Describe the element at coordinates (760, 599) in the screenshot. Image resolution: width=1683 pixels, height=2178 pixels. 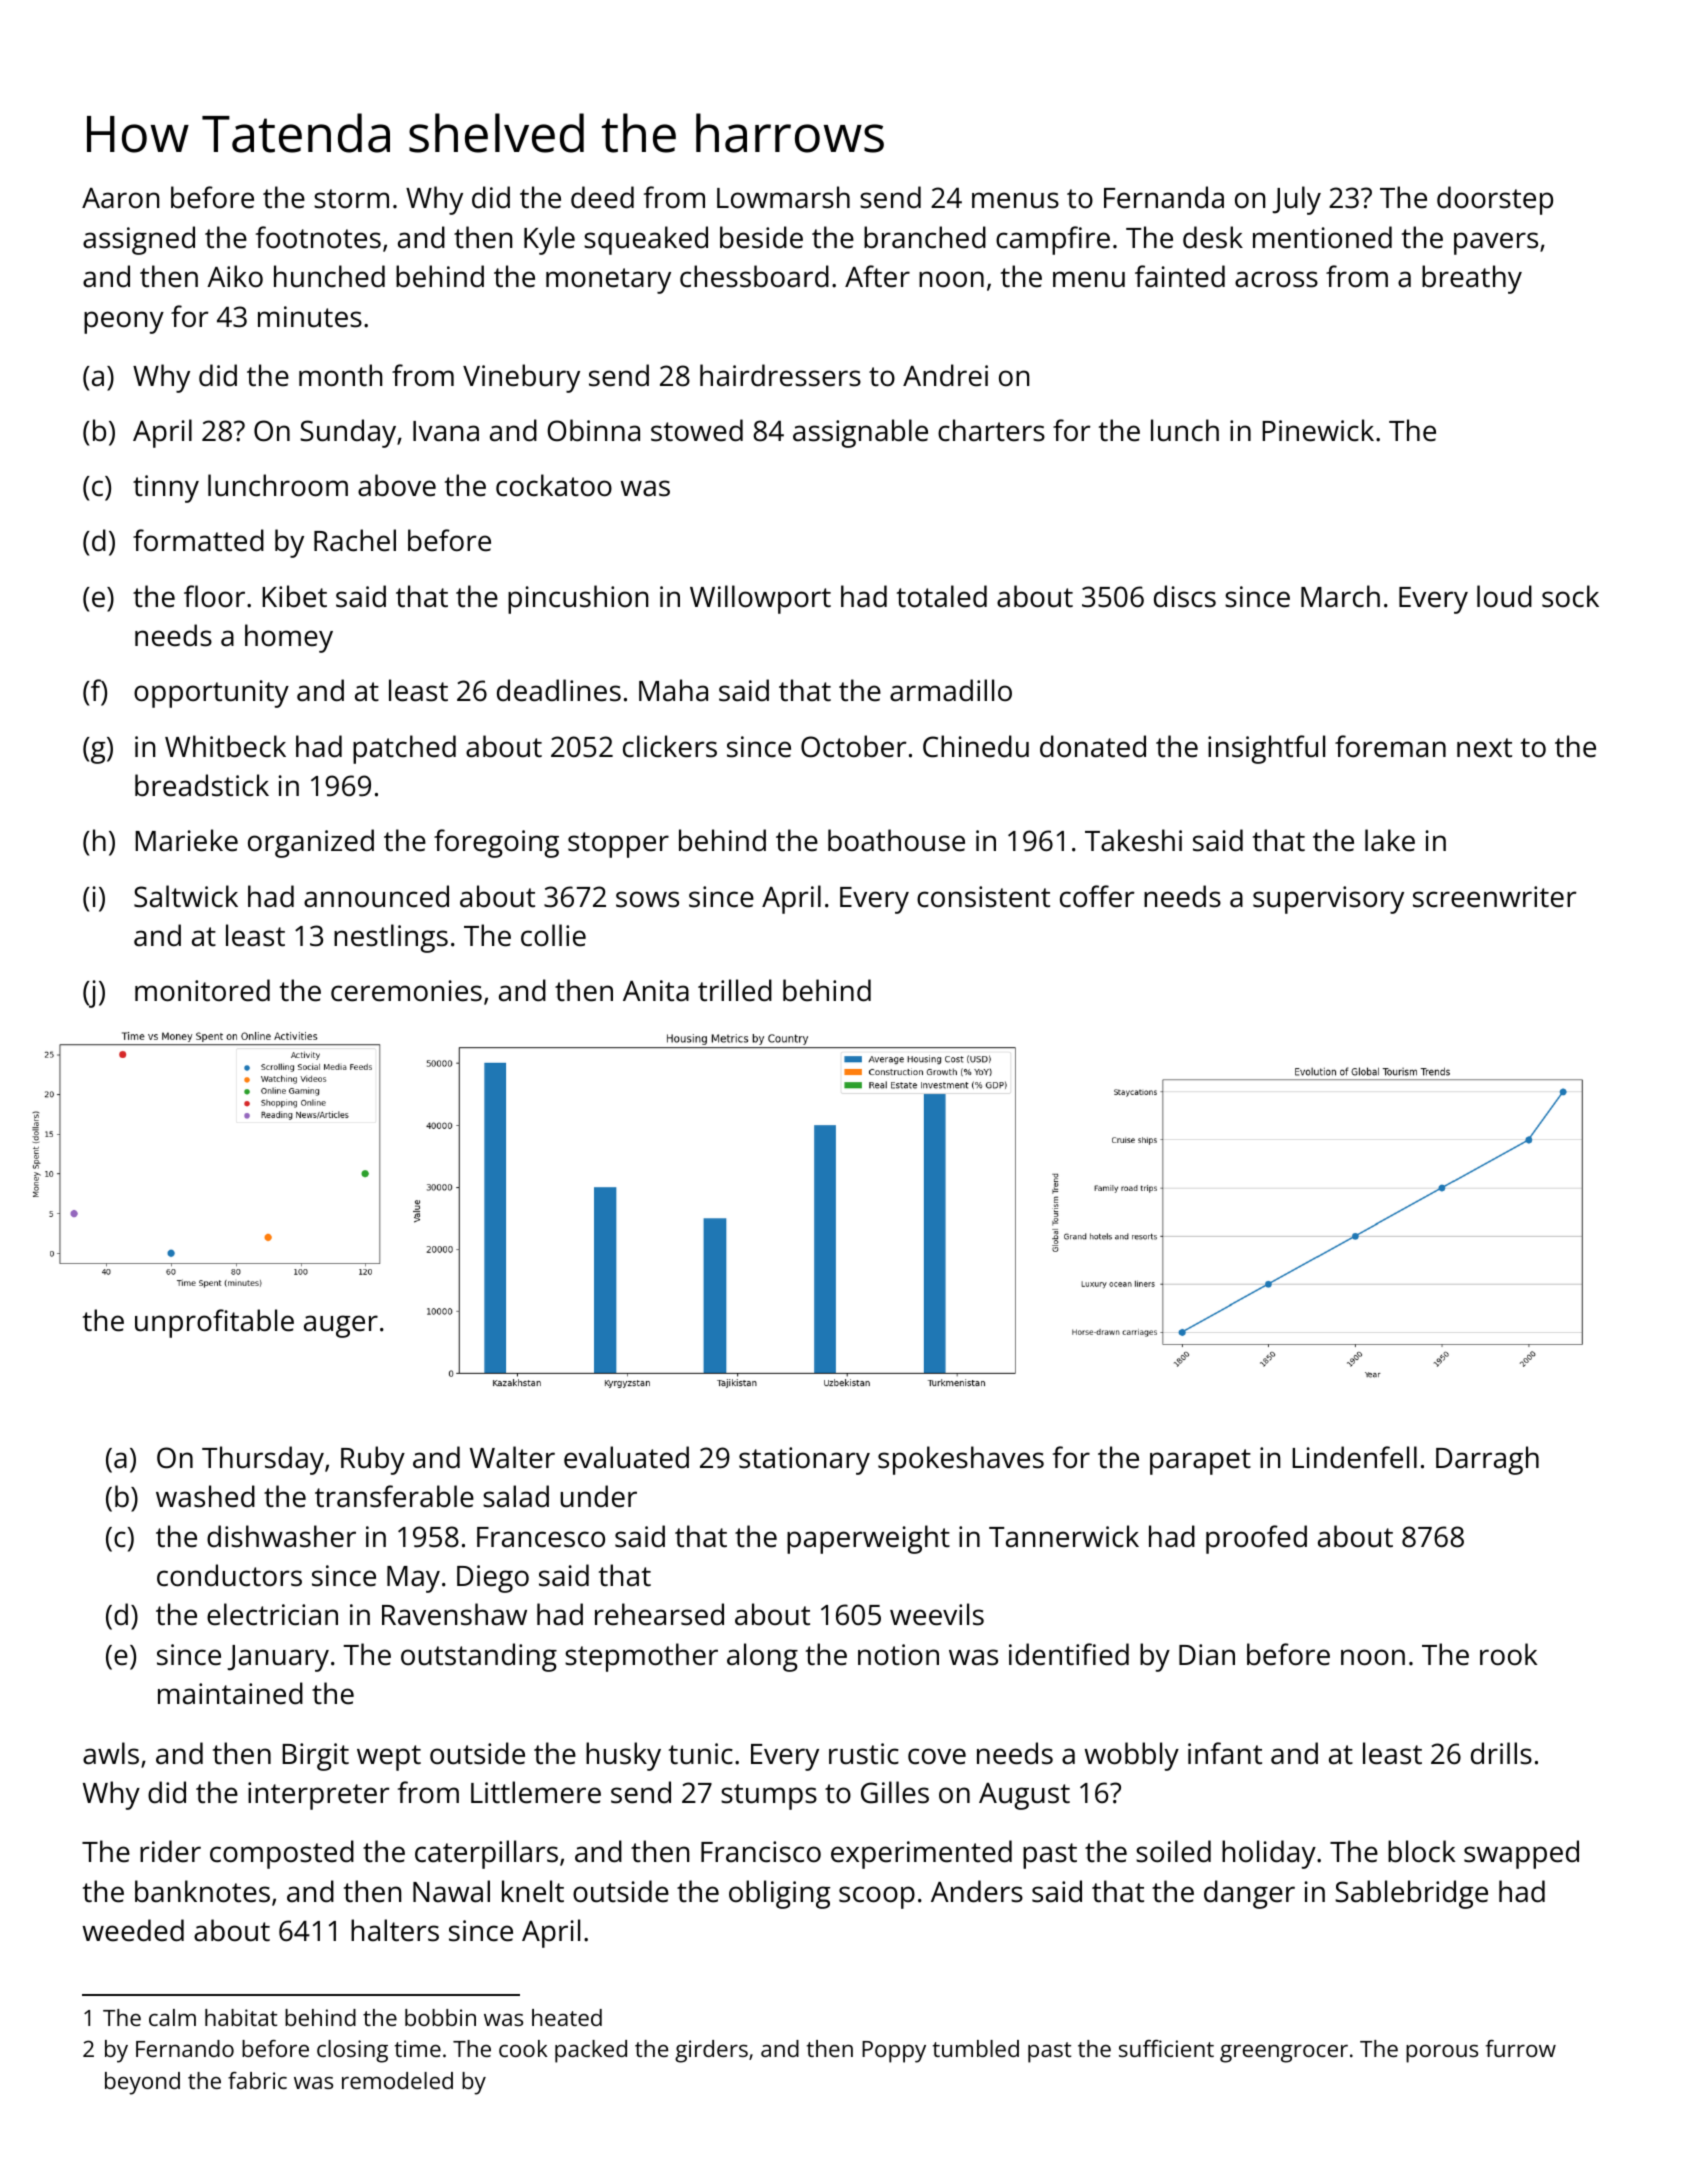
I see `Willowport` at that location.
